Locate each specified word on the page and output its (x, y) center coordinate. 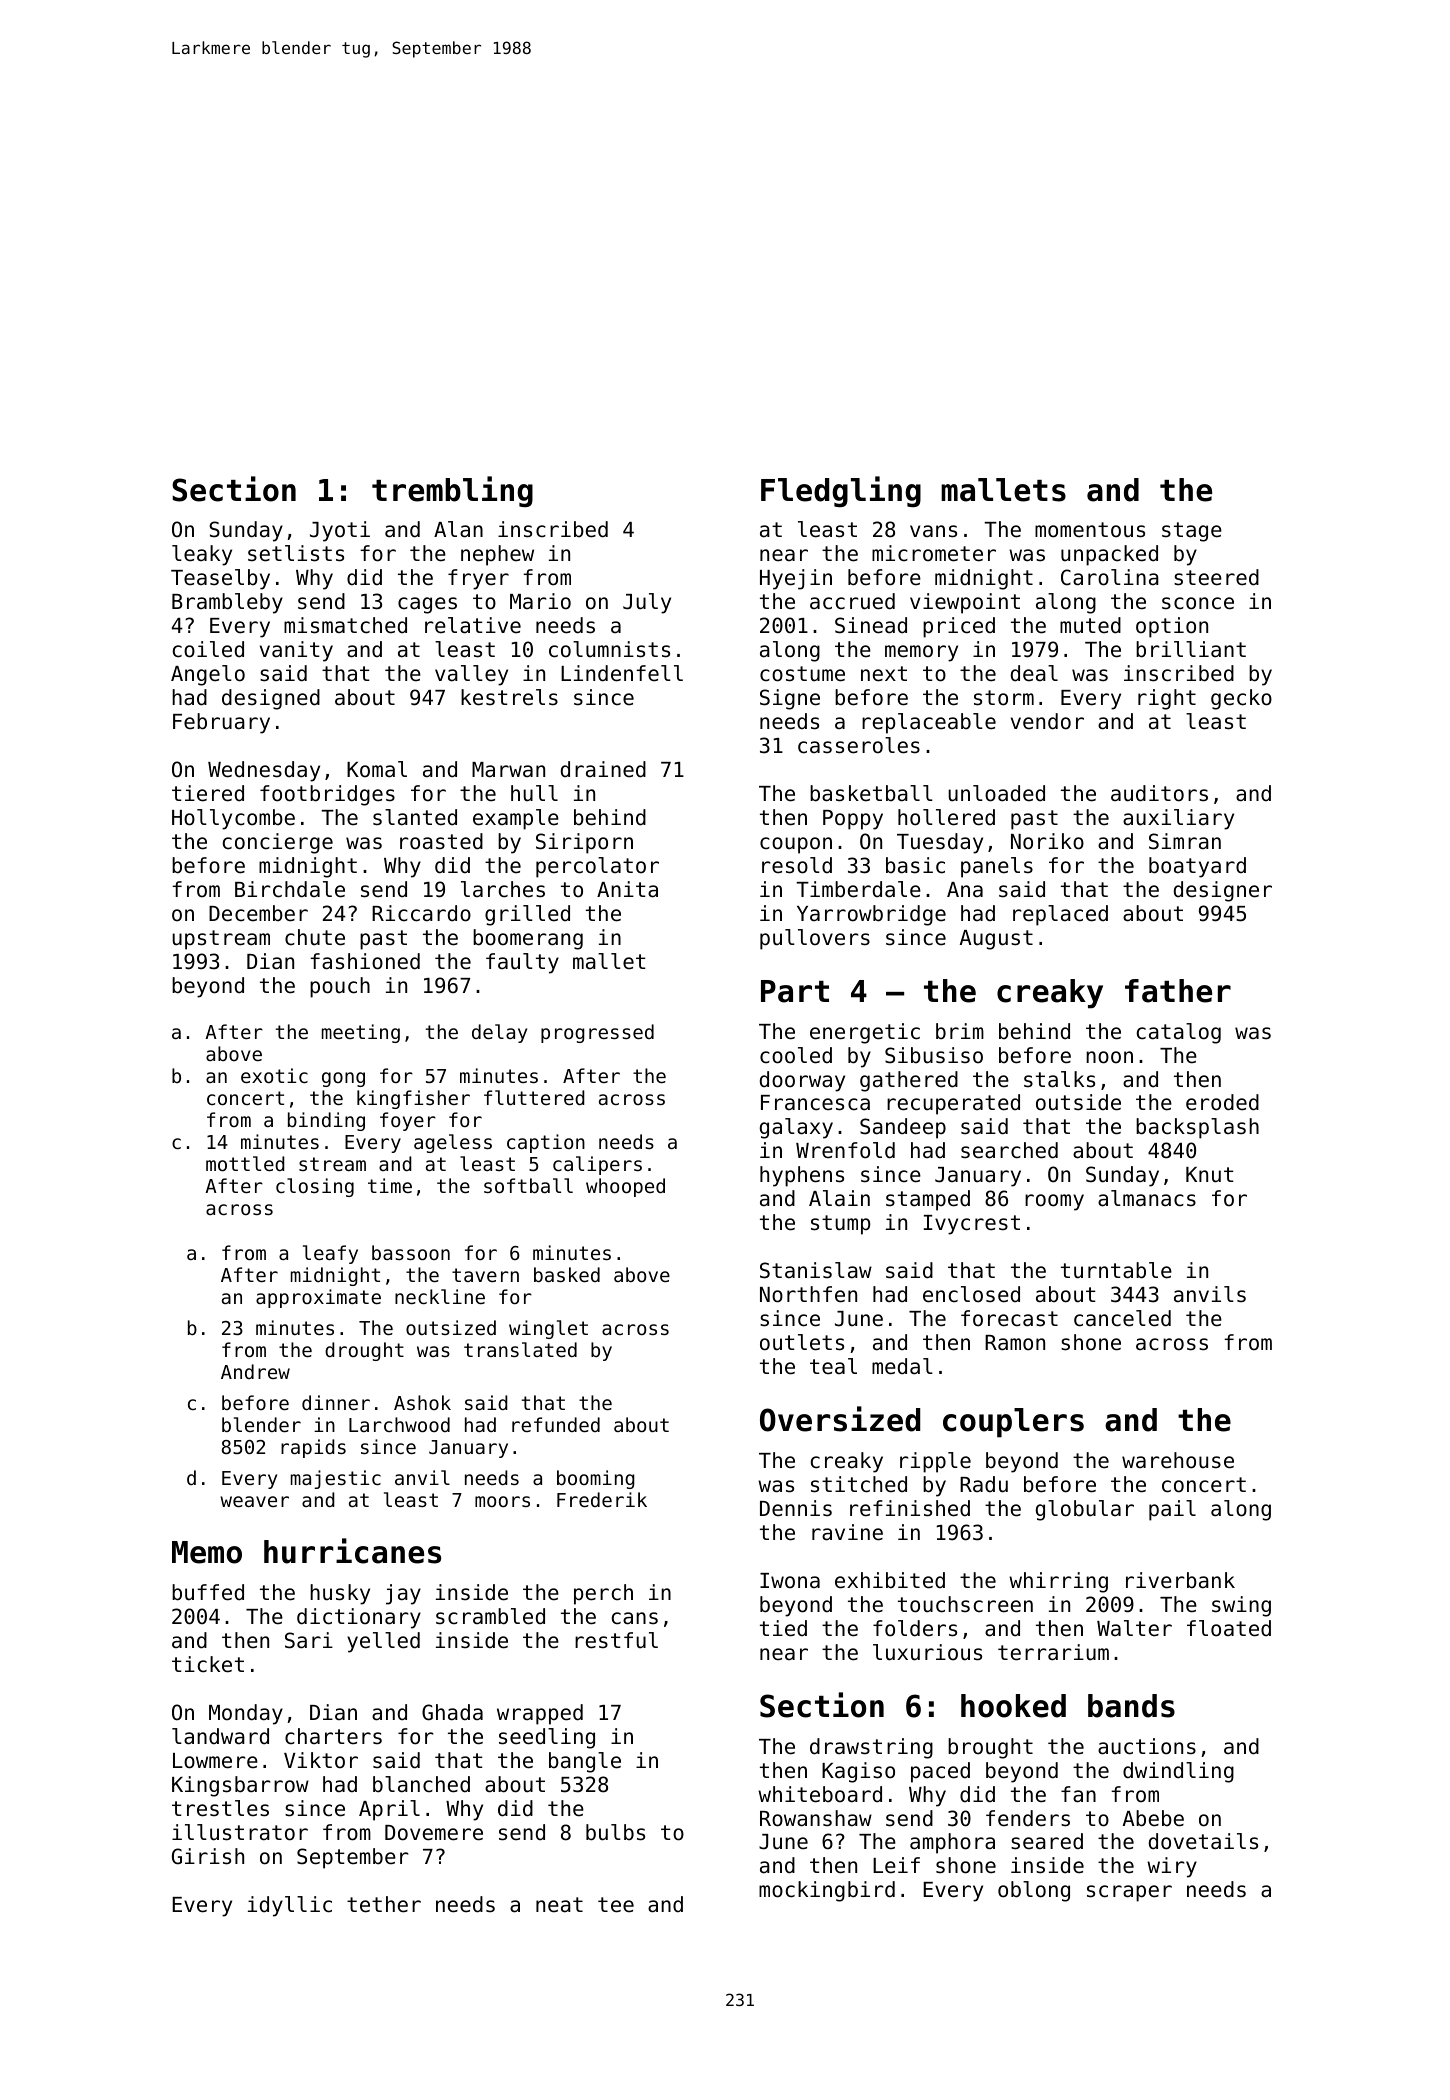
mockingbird (827, 1891)
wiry (1172, 1867)
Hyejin (796, 579)
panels (997, 867)
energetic (865, 1033)
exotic (274, 1075)
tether (384, 1904)
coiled (208, 649)
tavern (485, 1275)
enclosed (971, 1294)
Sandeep (903, 1128)
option (1172, 627)
